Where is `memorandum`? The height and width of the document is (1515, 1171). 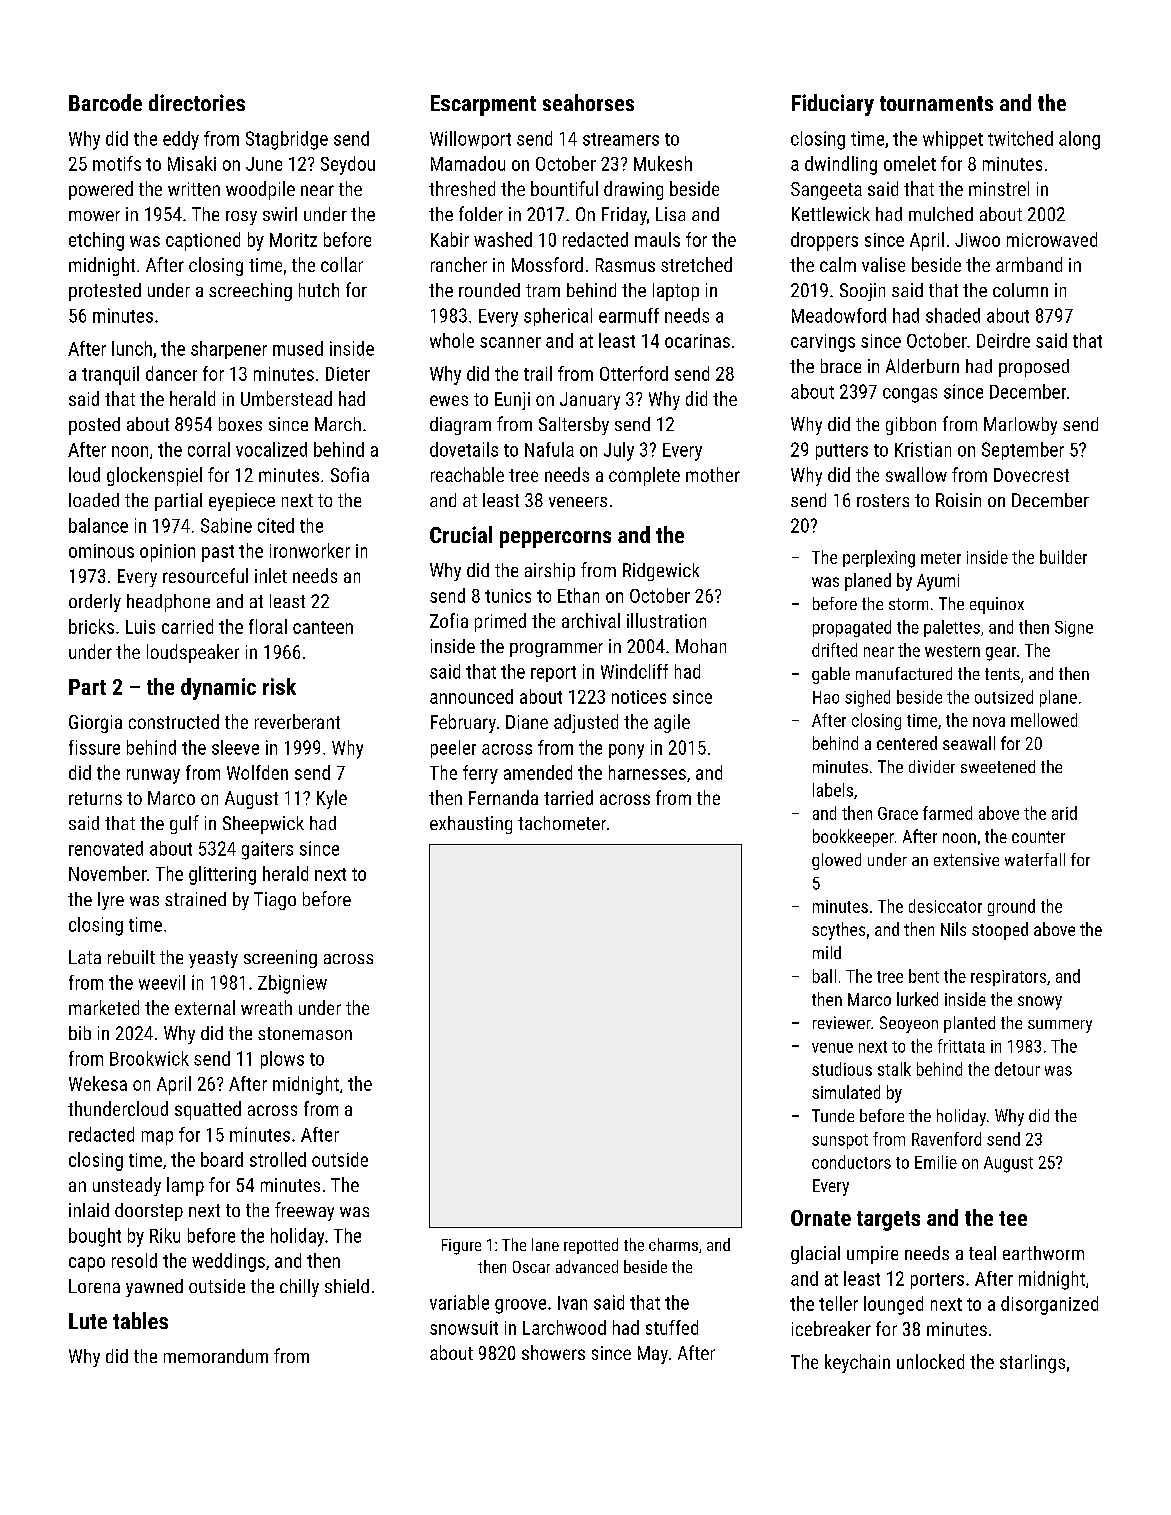 memorandum is located at coordinates (216, 1356).
